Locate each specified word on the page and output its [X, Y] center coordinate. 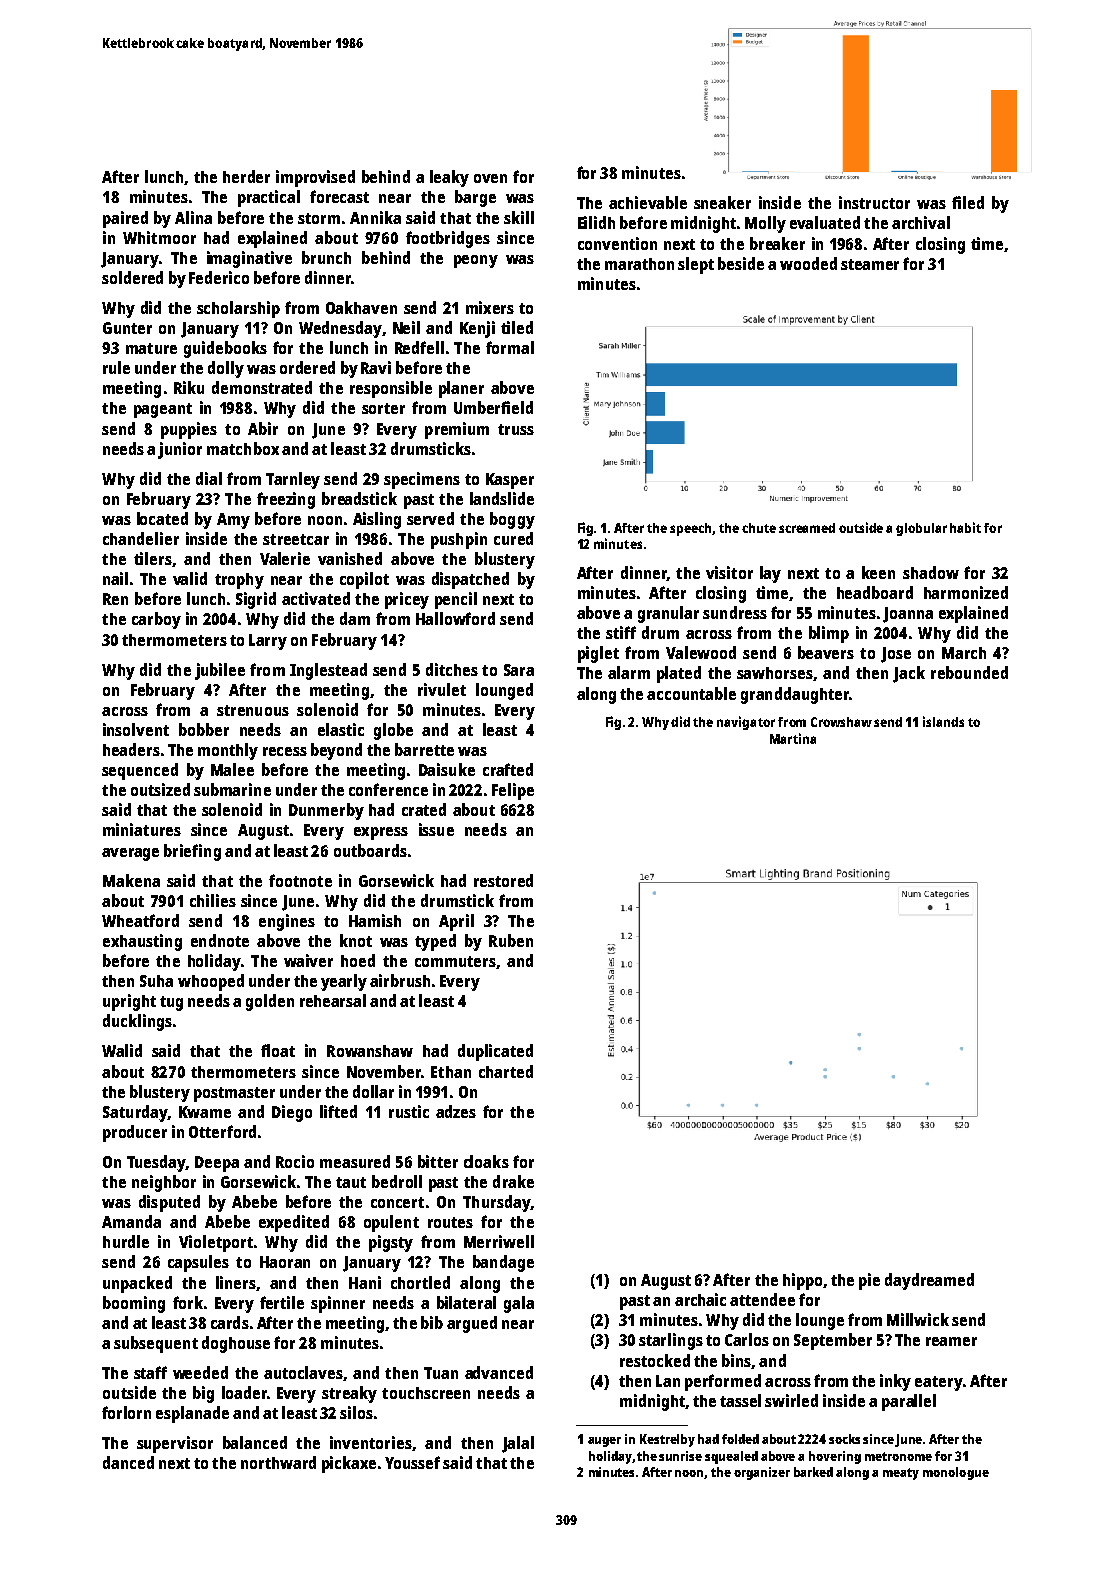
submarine [232, 789]
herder [246, 176]
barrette [424, 749]
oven [490, 178]
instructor [874, 202]
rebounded [969, 672]
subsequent [156, 1344]
